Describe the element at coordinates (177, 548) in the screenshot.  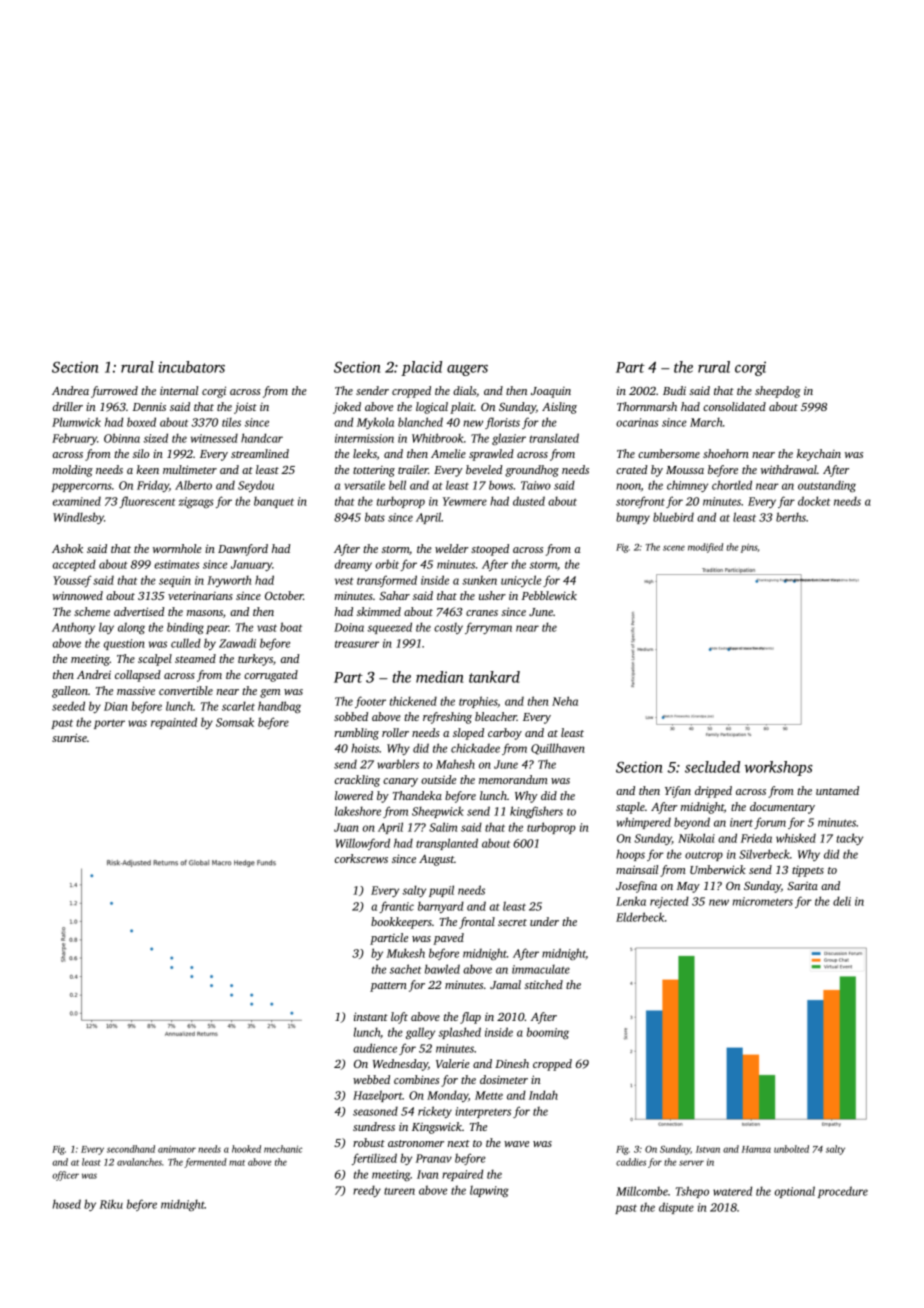
I see `wormhole` at that location.
